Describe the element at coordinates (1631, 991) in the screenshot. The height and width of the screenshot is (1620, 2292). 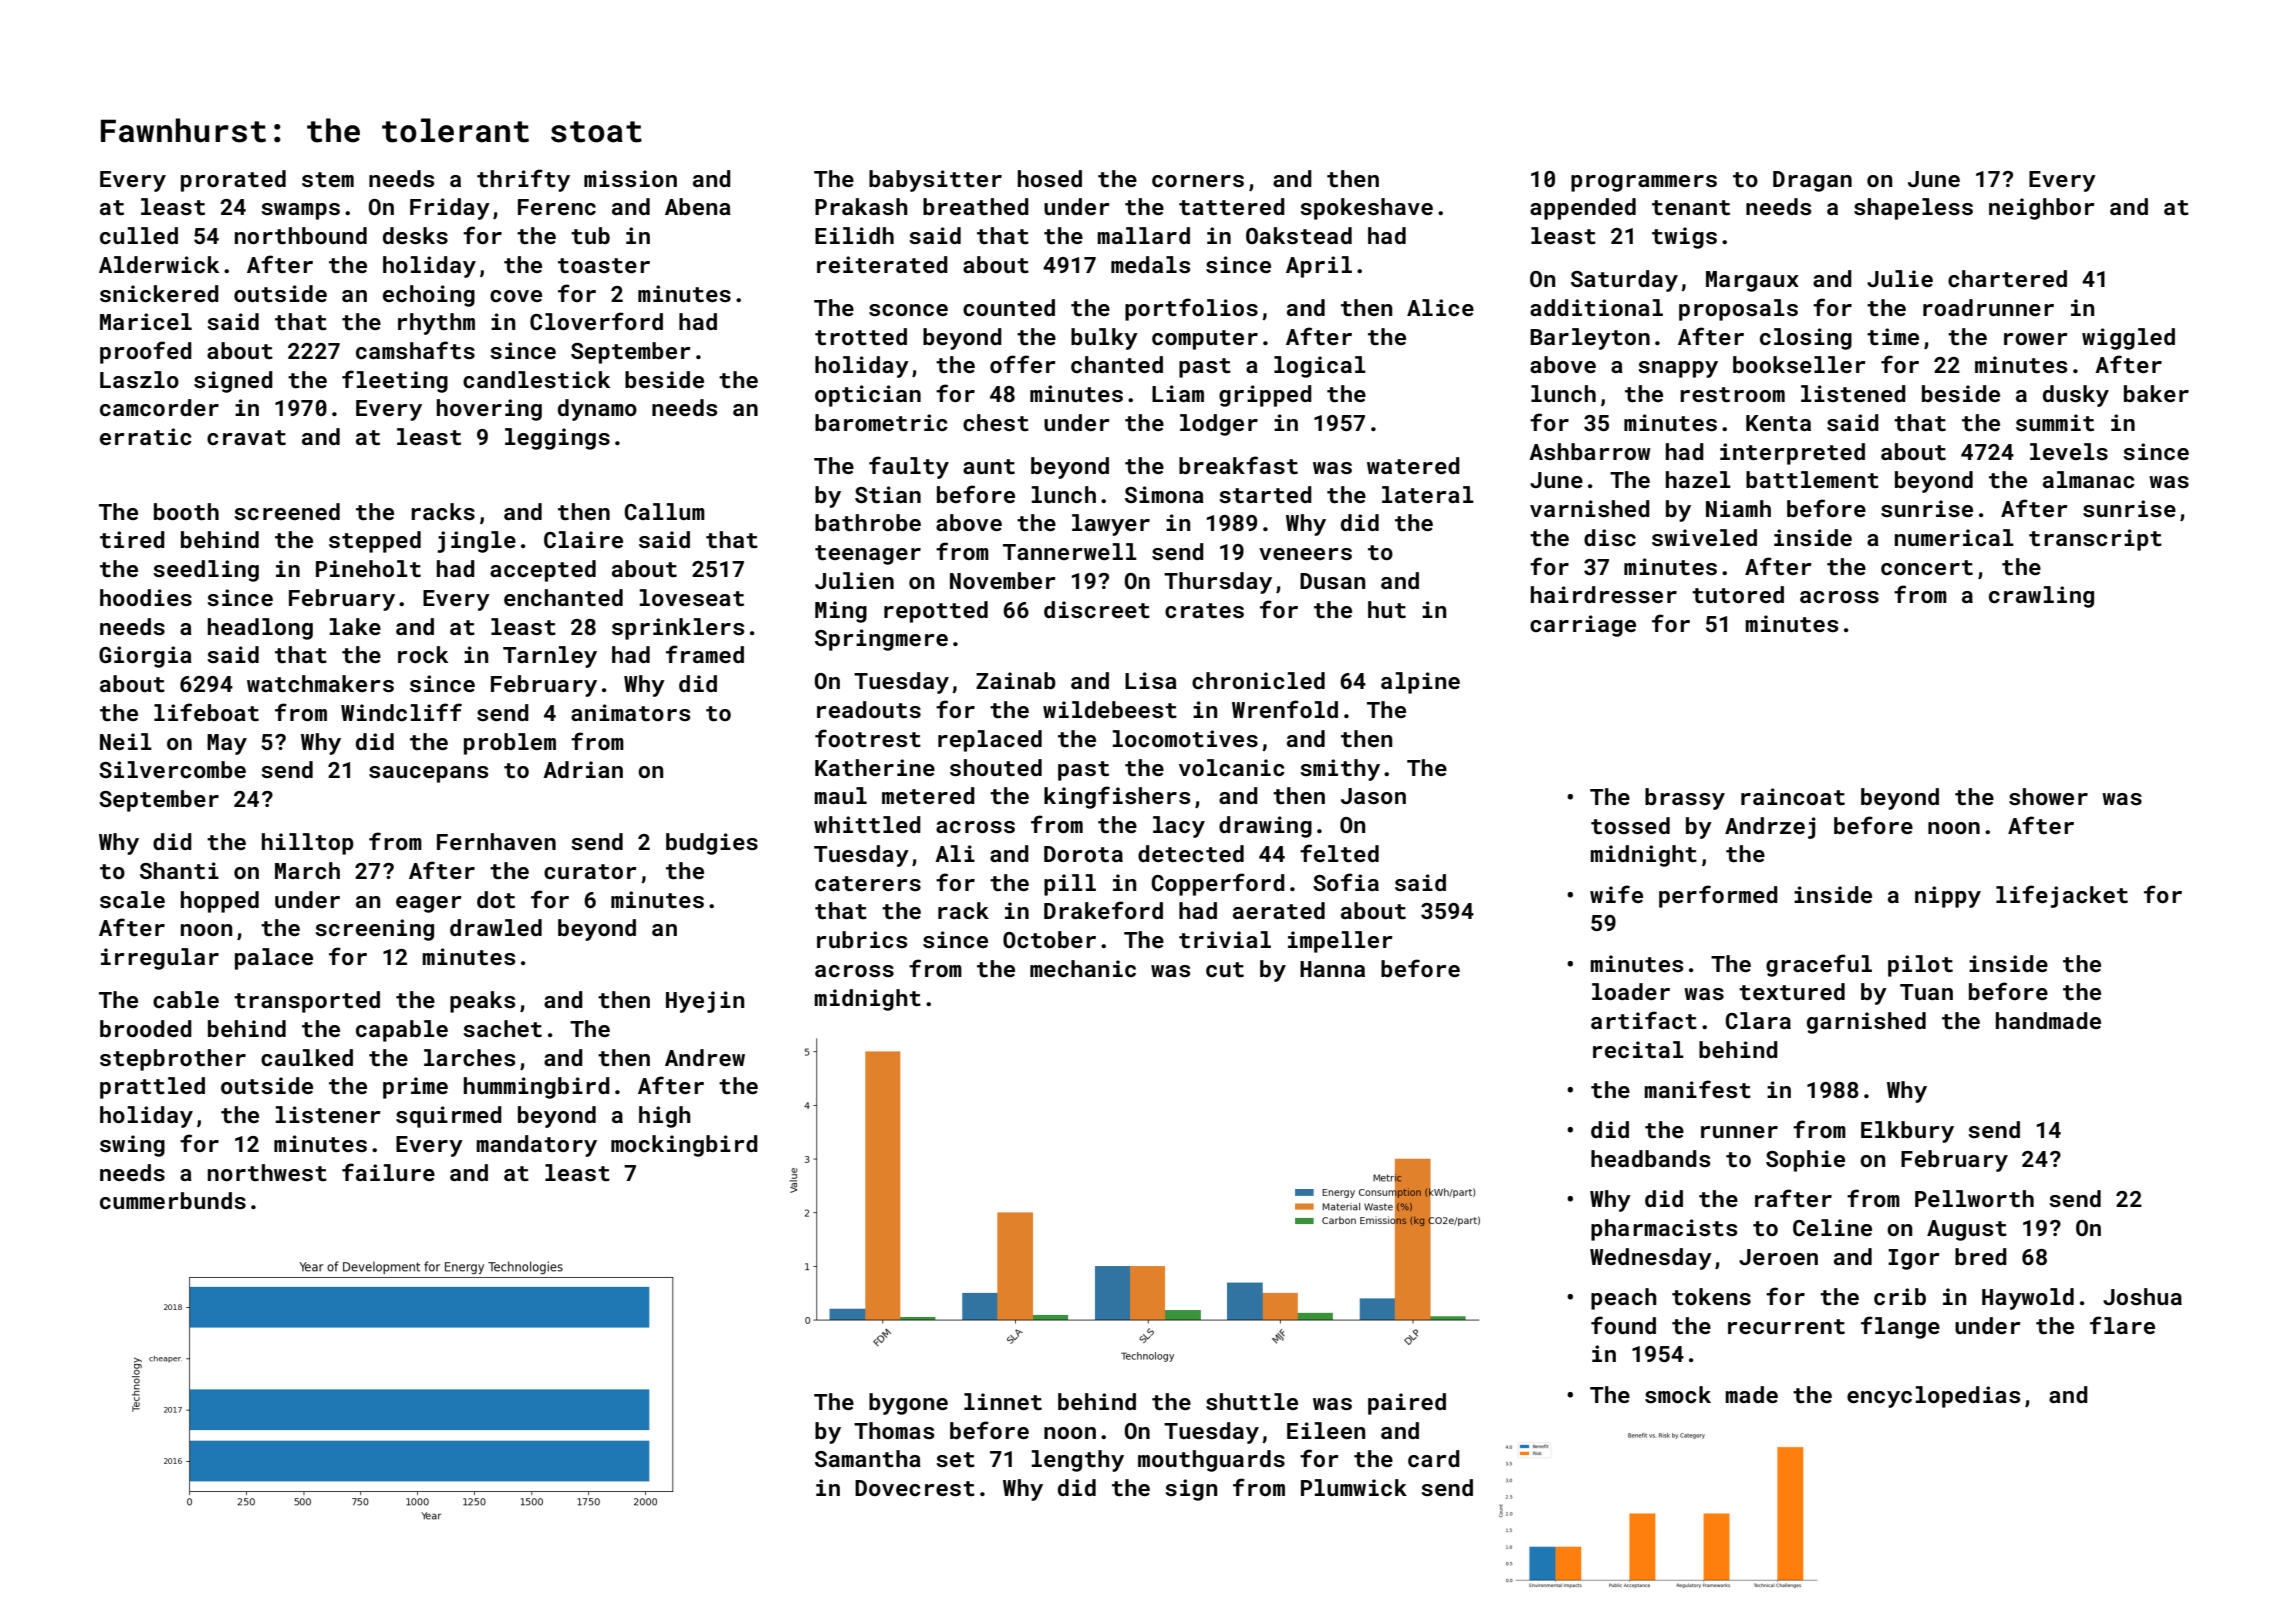
I see `loader` at that location.
